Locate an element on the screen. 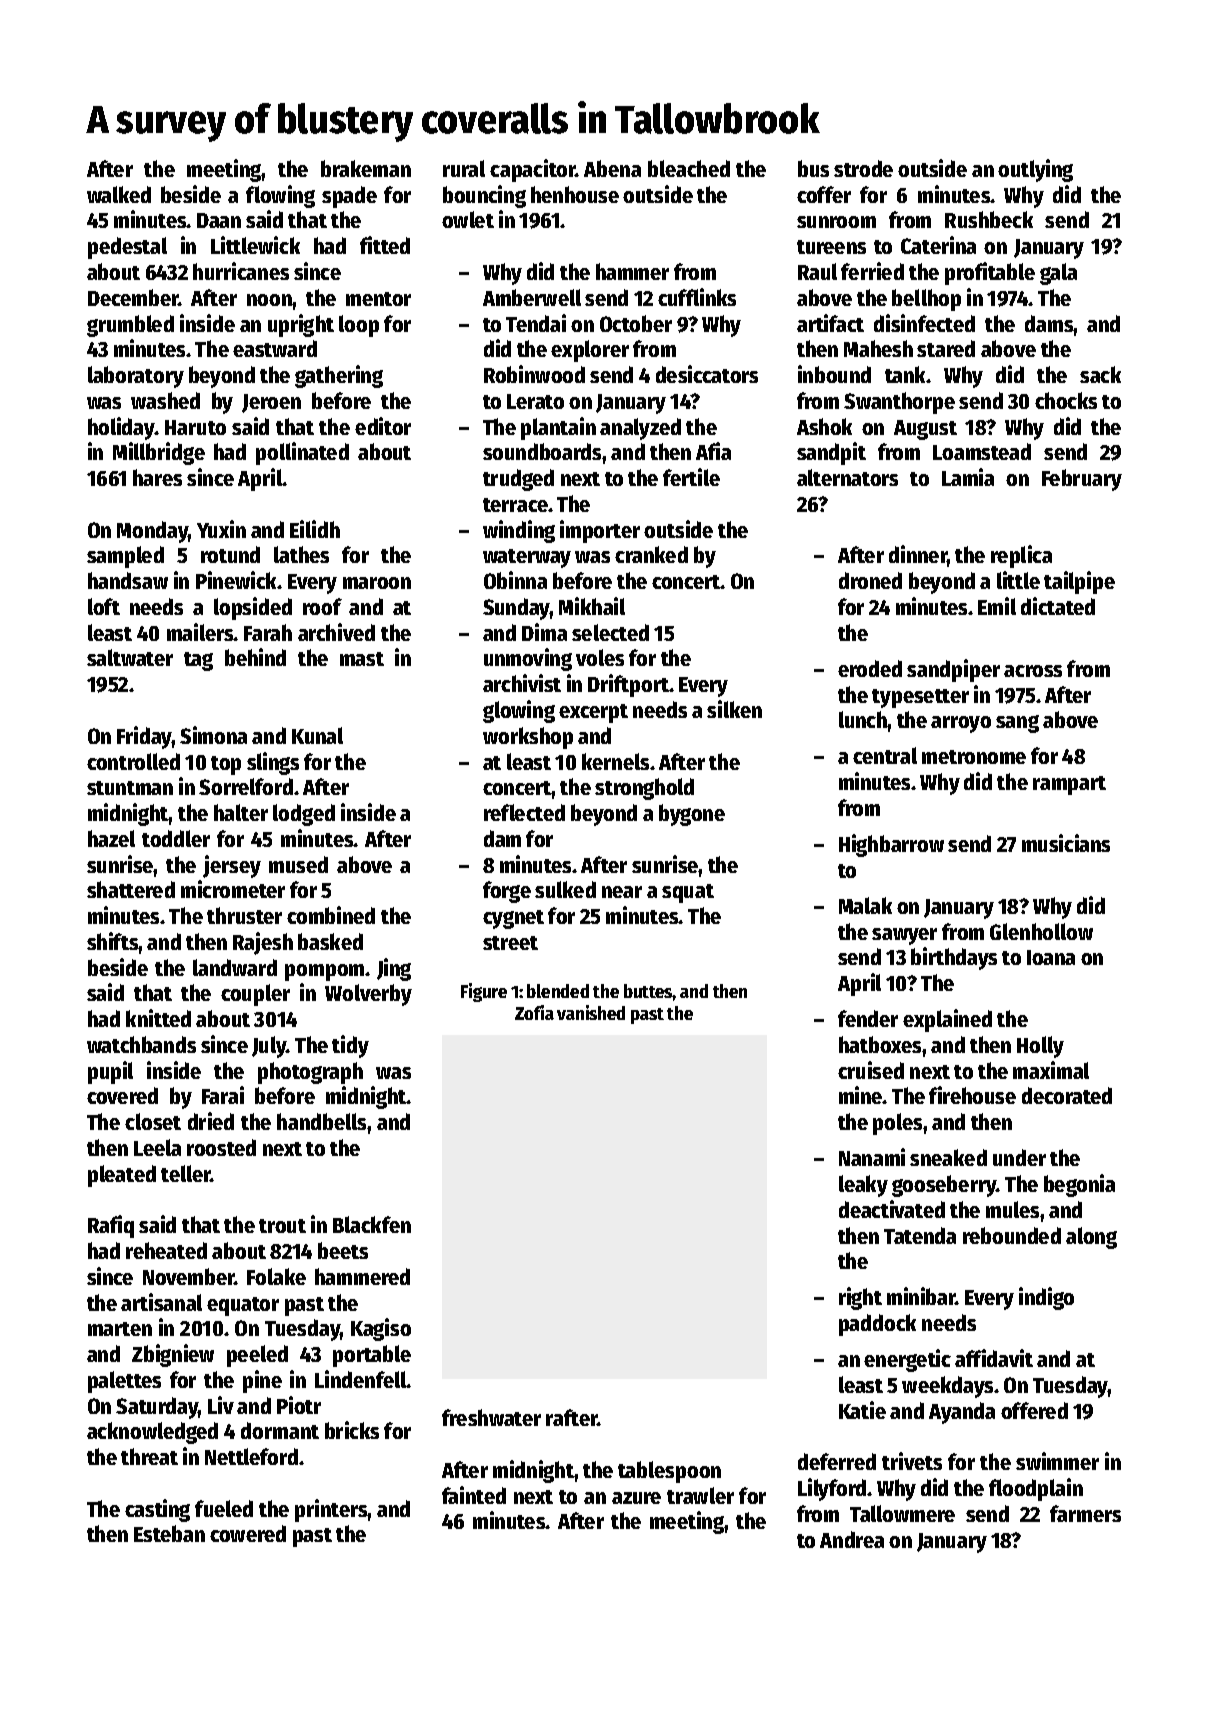  across is located at coordinates (1033, 671).
